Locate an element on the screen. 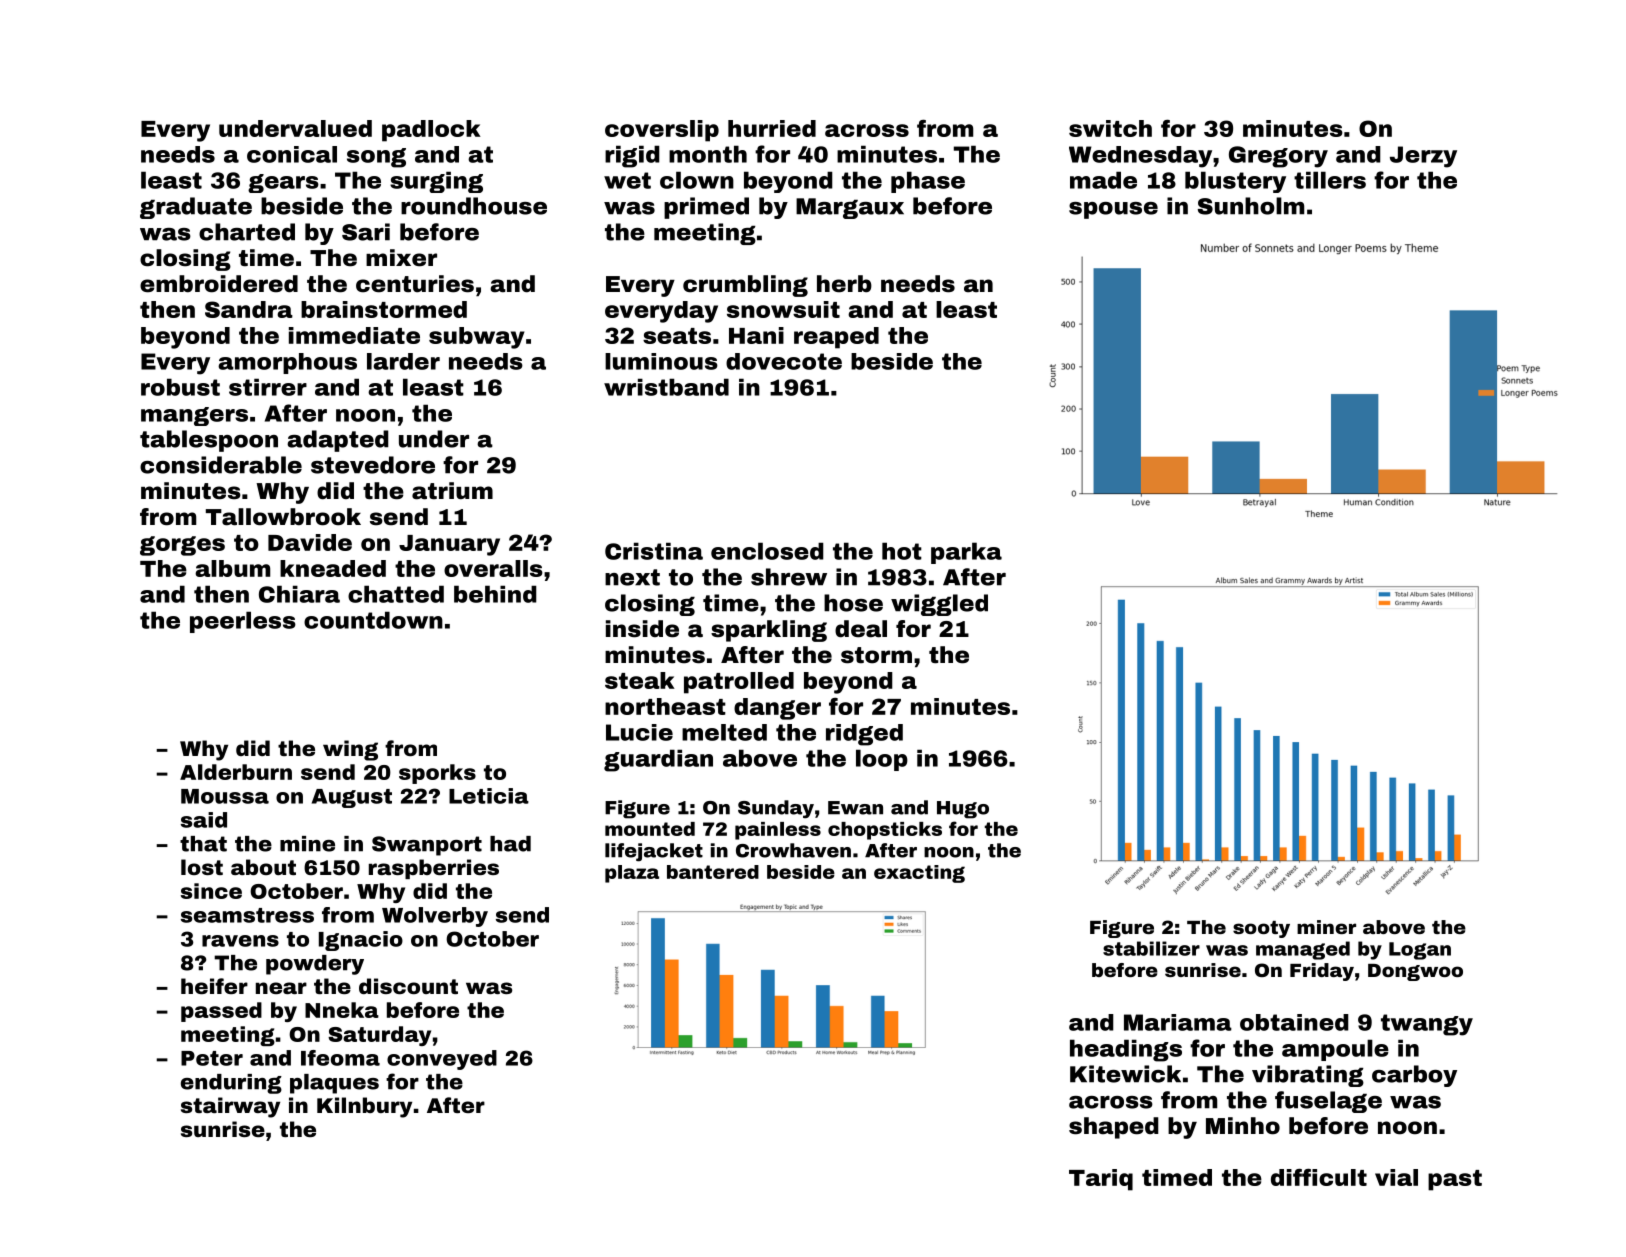 The height and width of the screenshot is (1257, 1626). stairway is located at coordinates (230, 1107).
